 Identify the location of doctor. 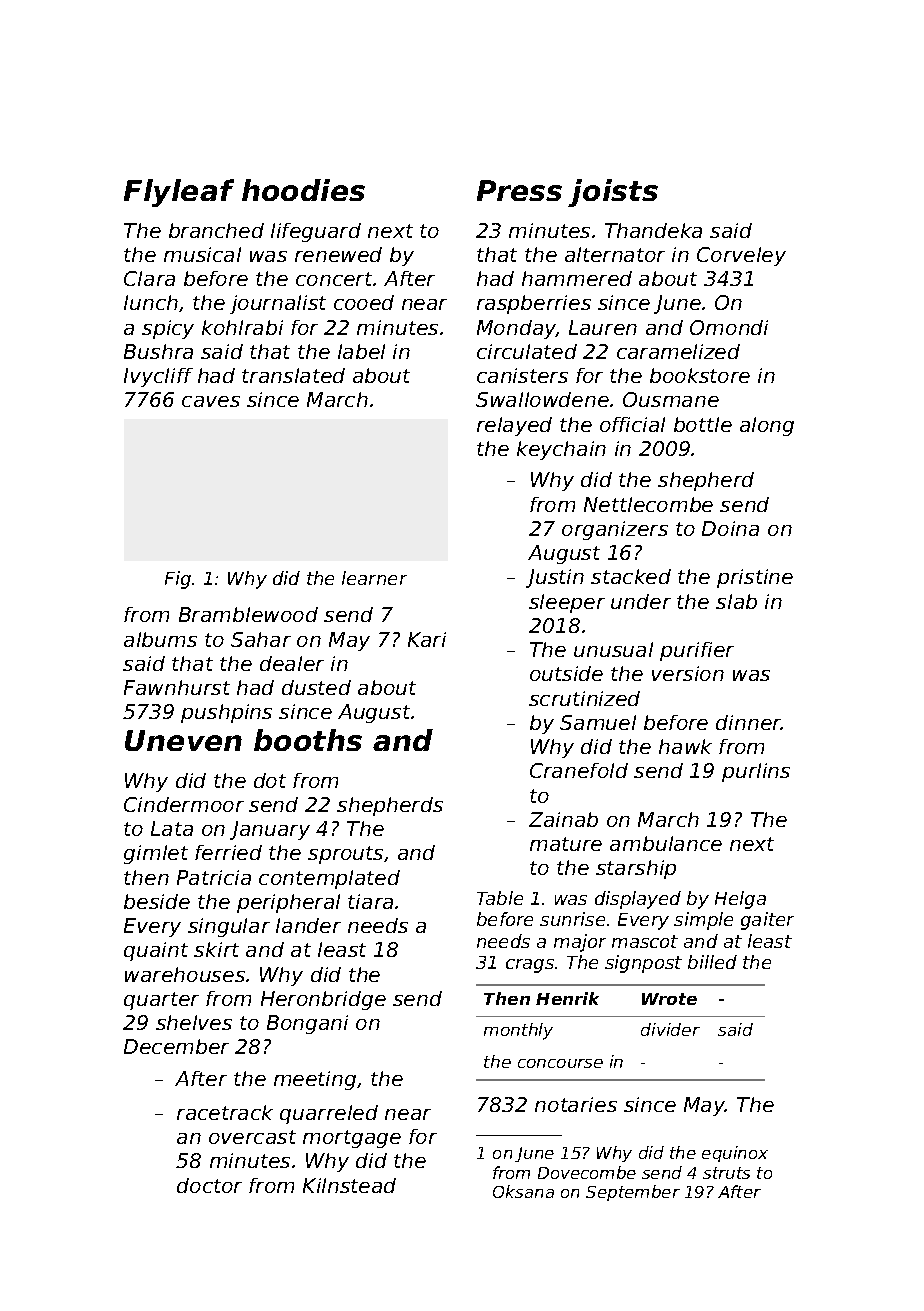
(209, 1185).
